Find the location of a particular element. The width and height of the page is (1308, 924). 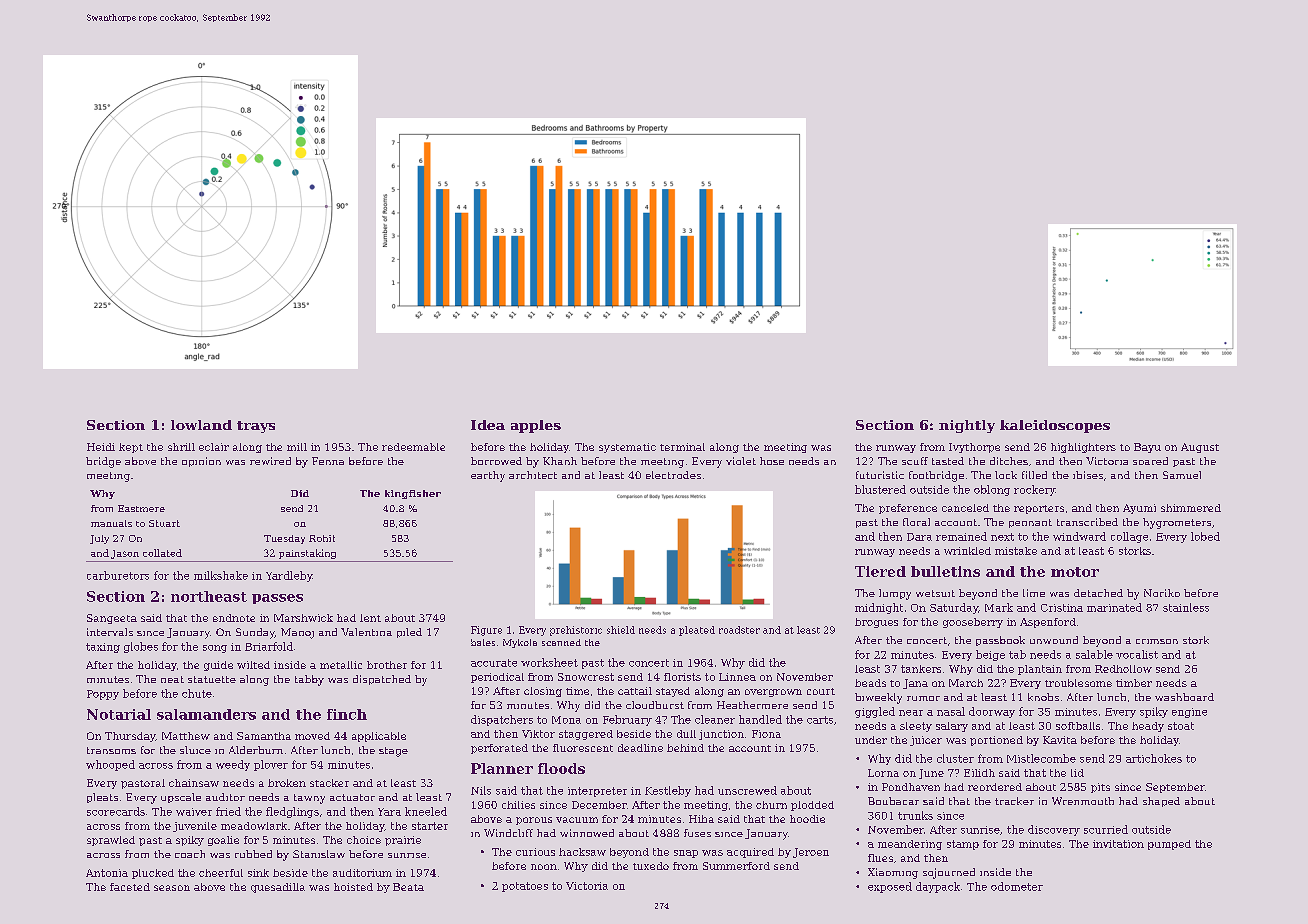

electrodes is located at coordinates (673, 475).
